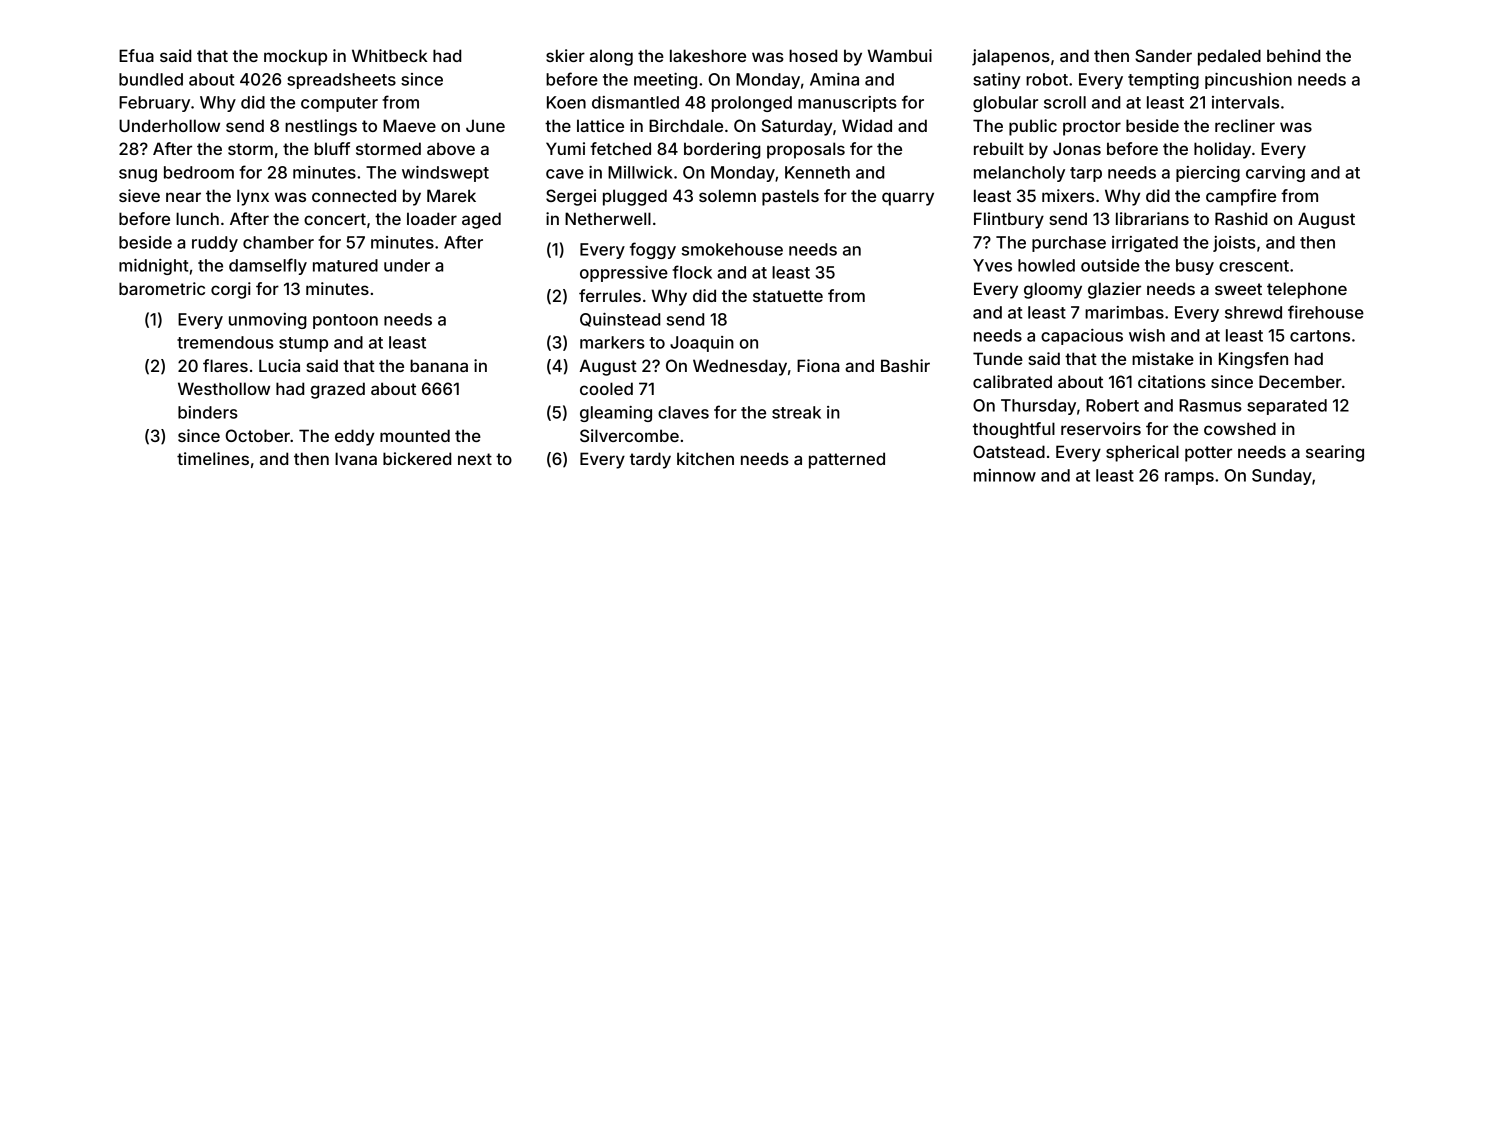 Image resolution: width=1486 pixels, height=1148 pixels. I want to click on spreadsheets, so click(341, 81).
